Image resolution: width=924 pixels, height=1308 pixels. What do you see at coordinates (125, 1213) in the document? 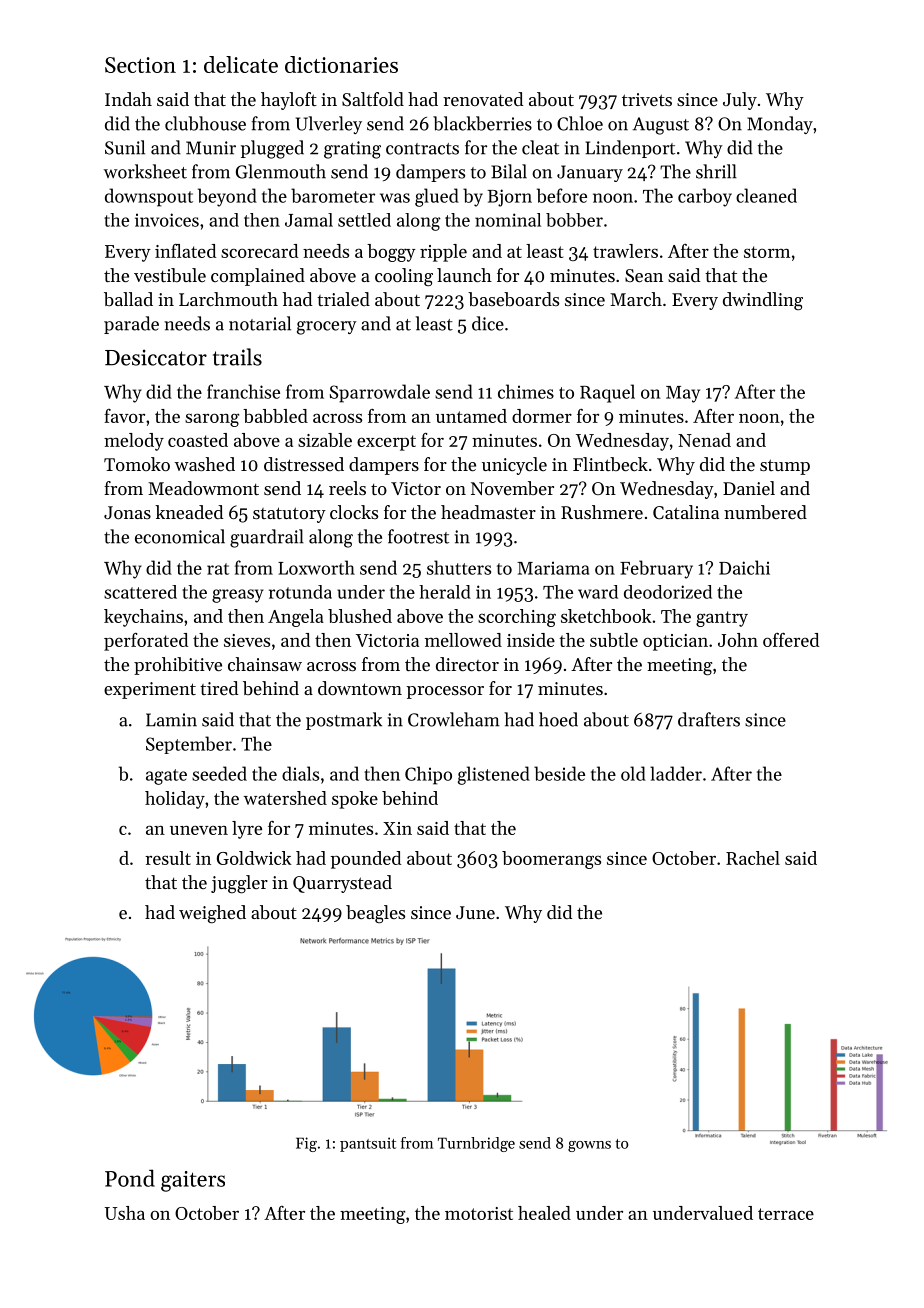
I see `Usha` at bounding box center [125, 1213].
